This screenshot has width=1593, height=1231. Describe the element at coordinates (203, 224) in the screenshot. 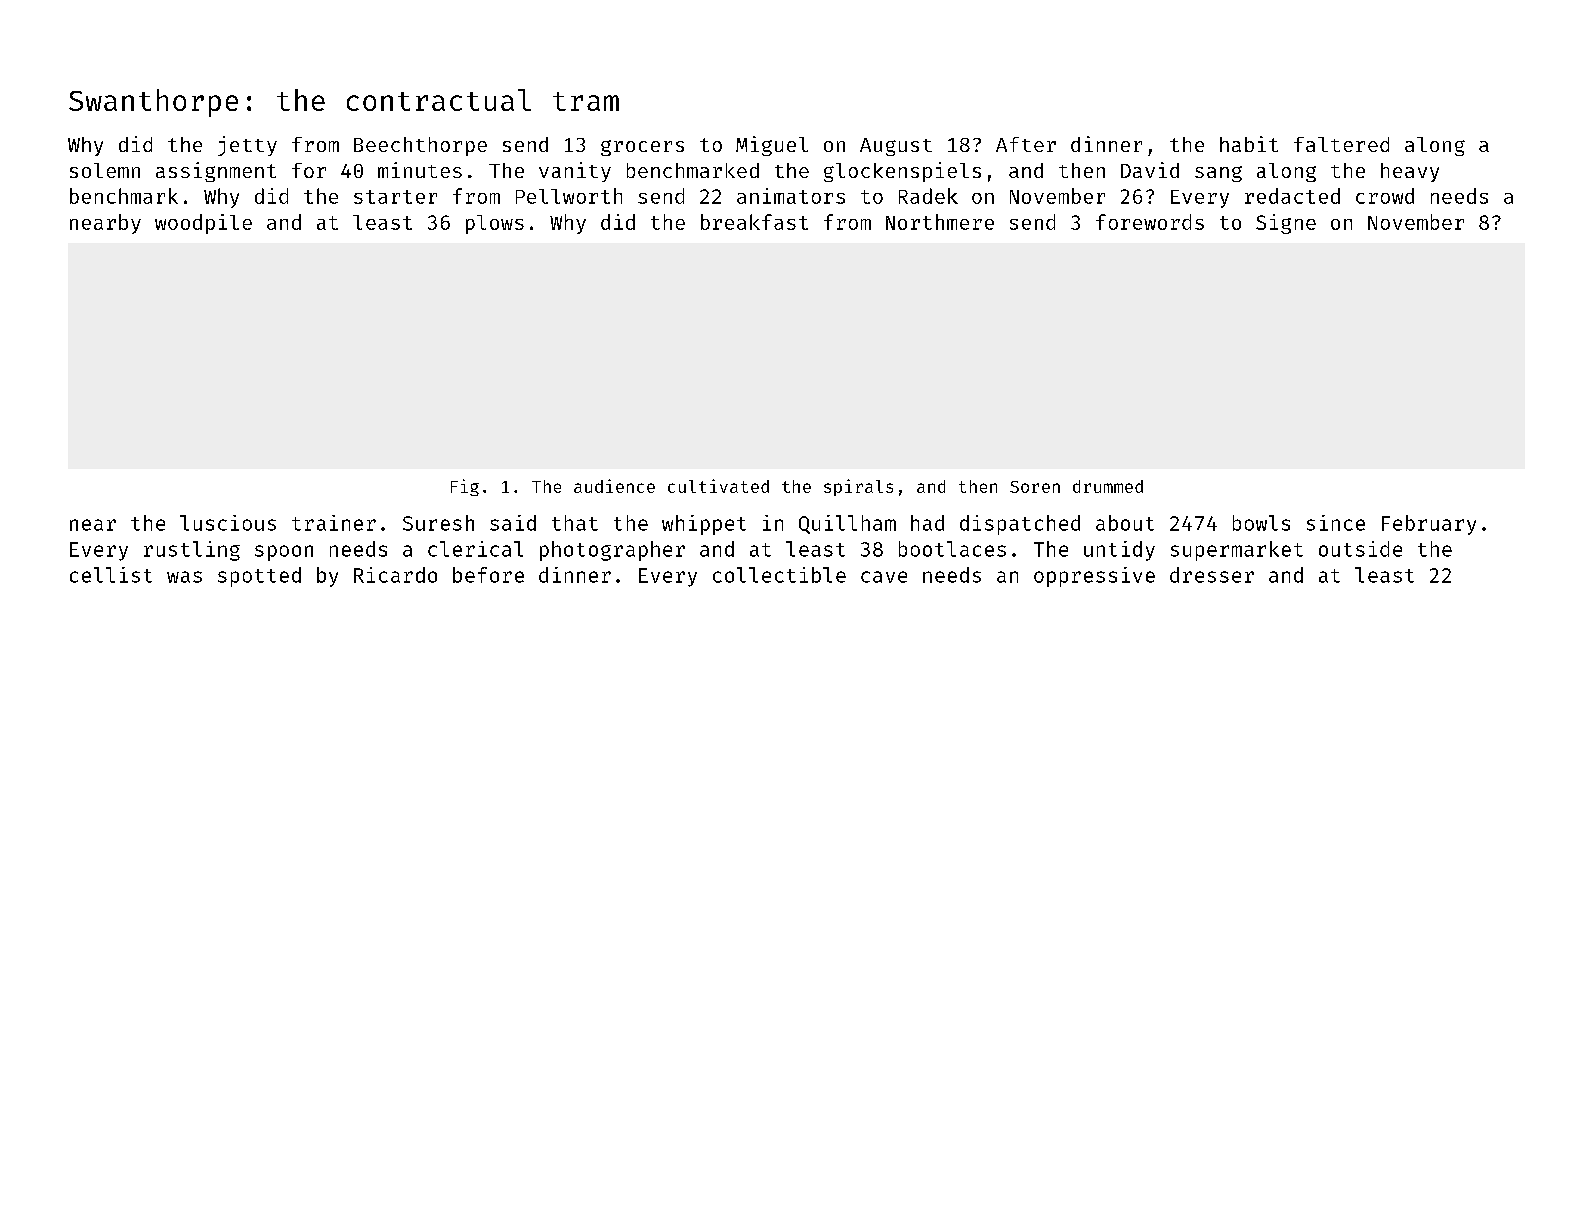

I see `woodpile` at that location.
